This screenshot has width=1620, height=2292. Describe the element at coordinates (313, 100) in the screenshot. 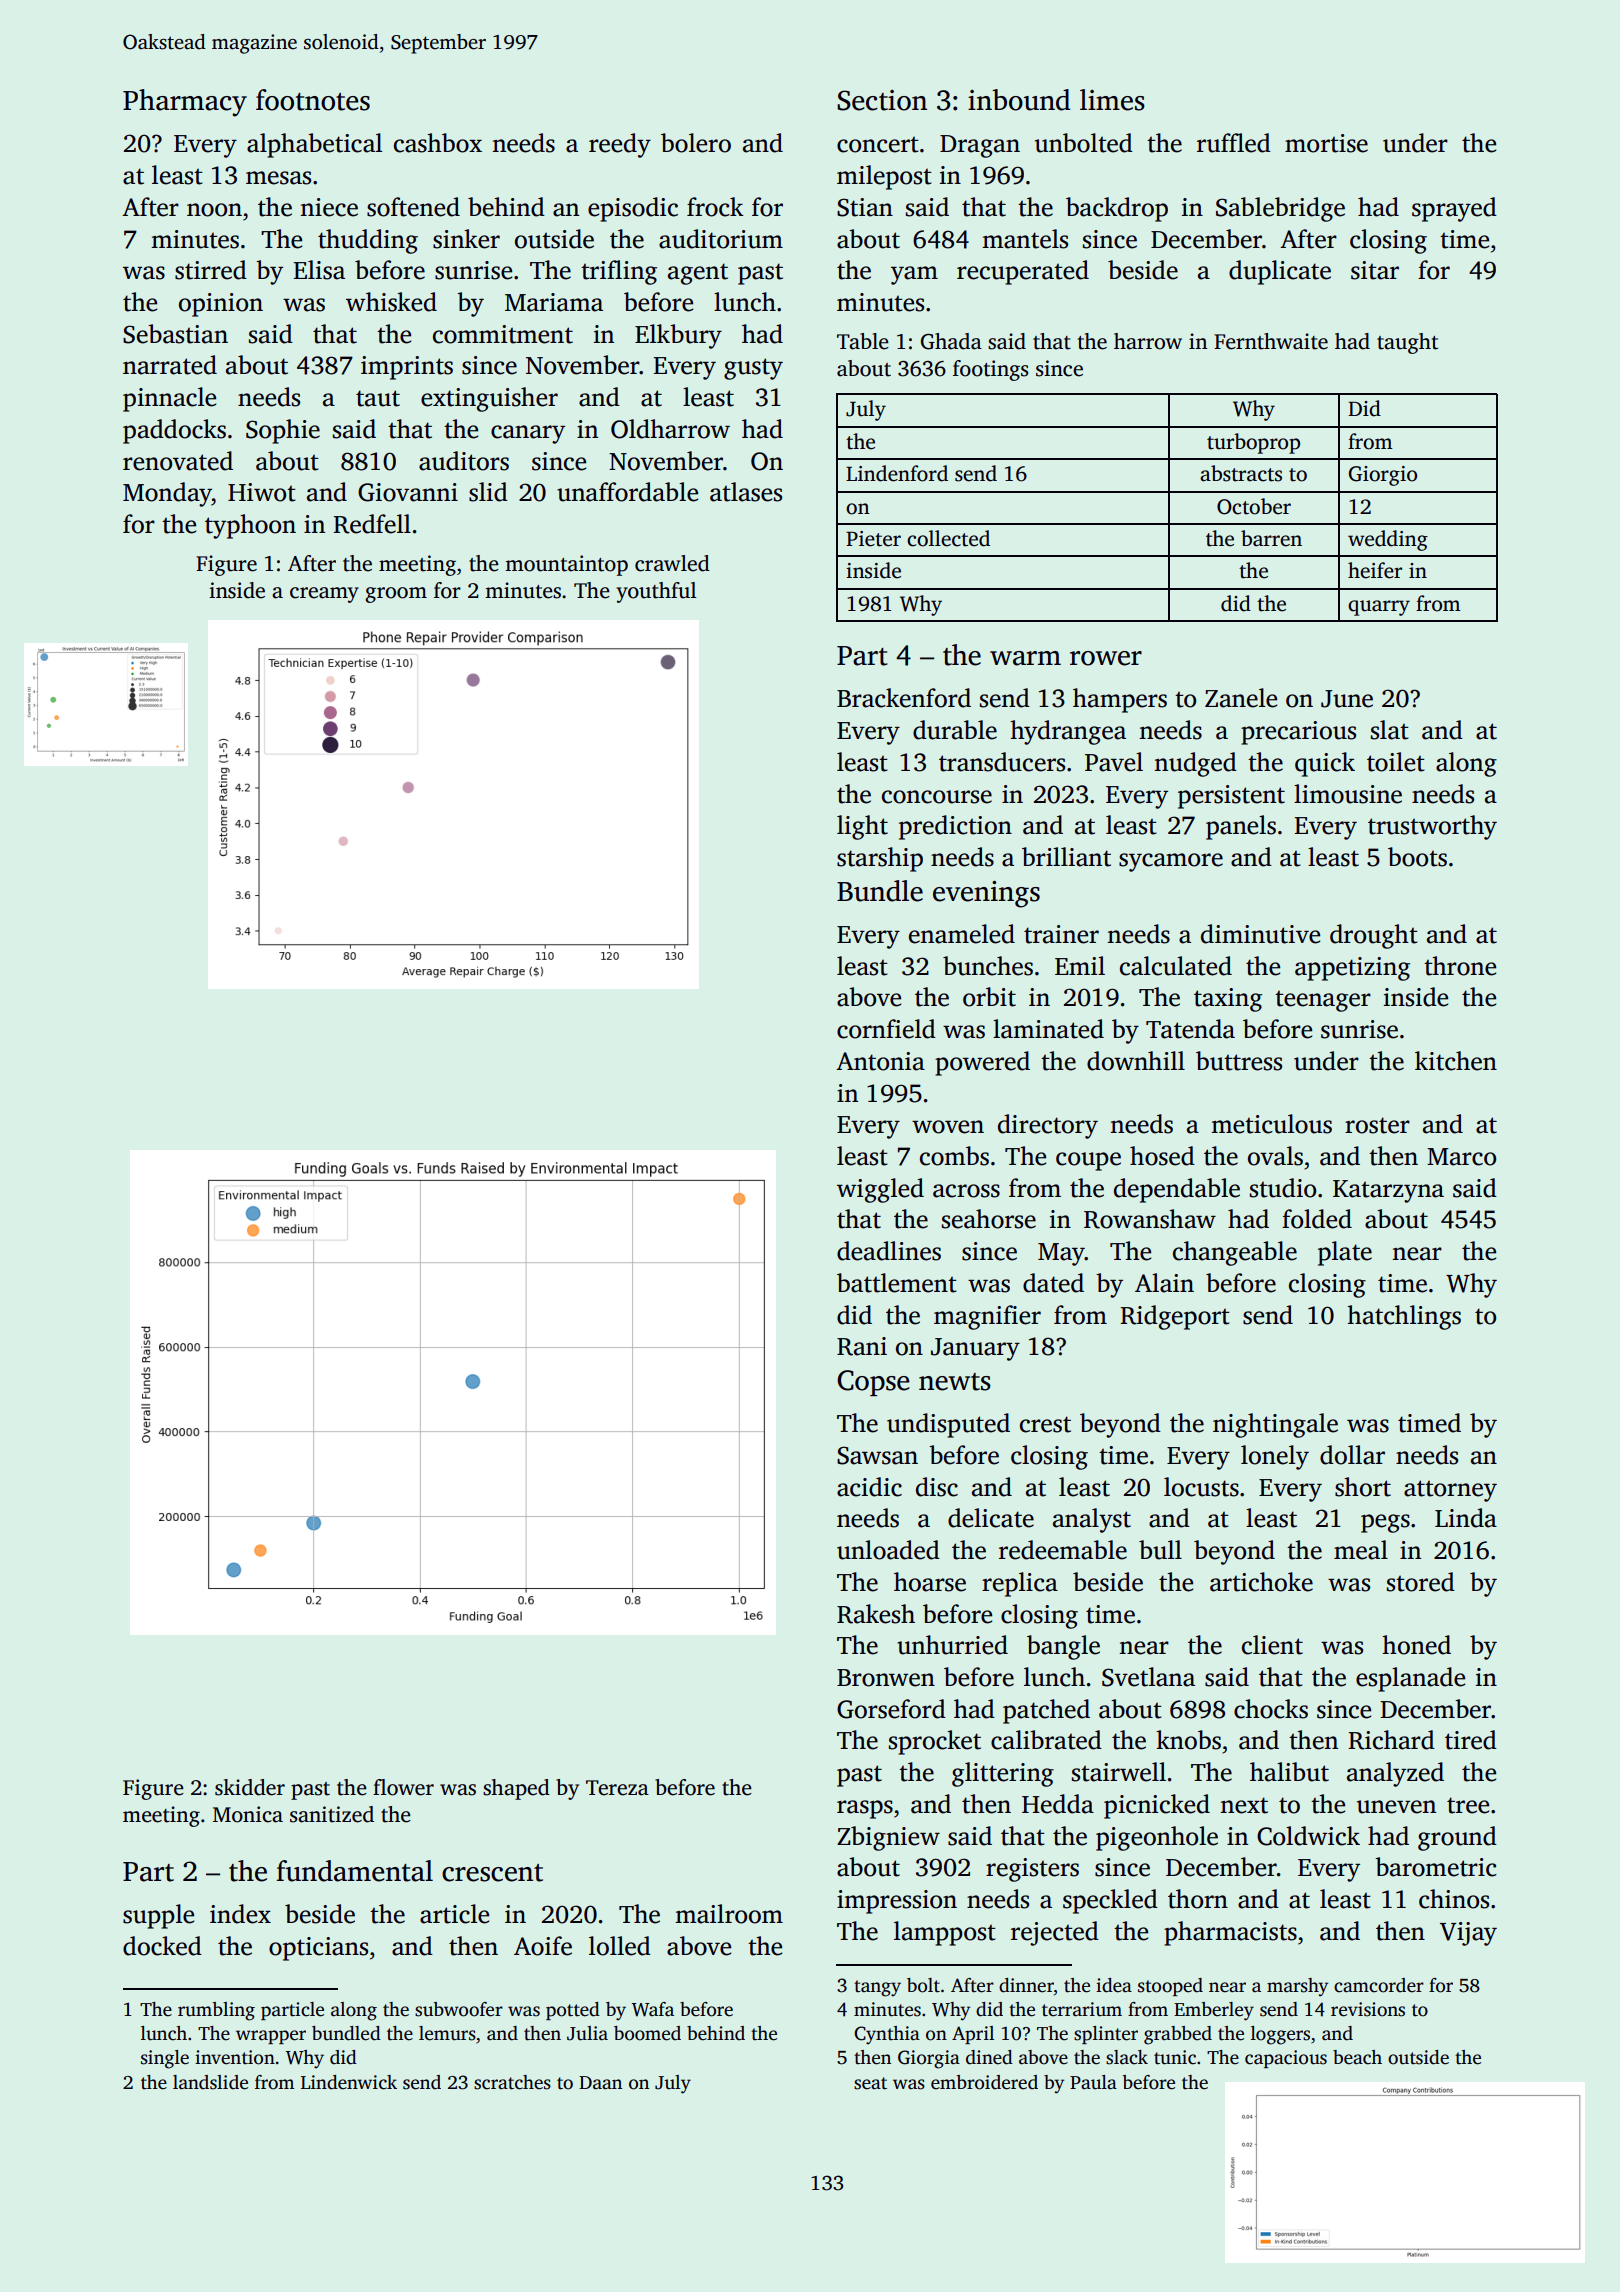

I see `footnotes` at that location.
